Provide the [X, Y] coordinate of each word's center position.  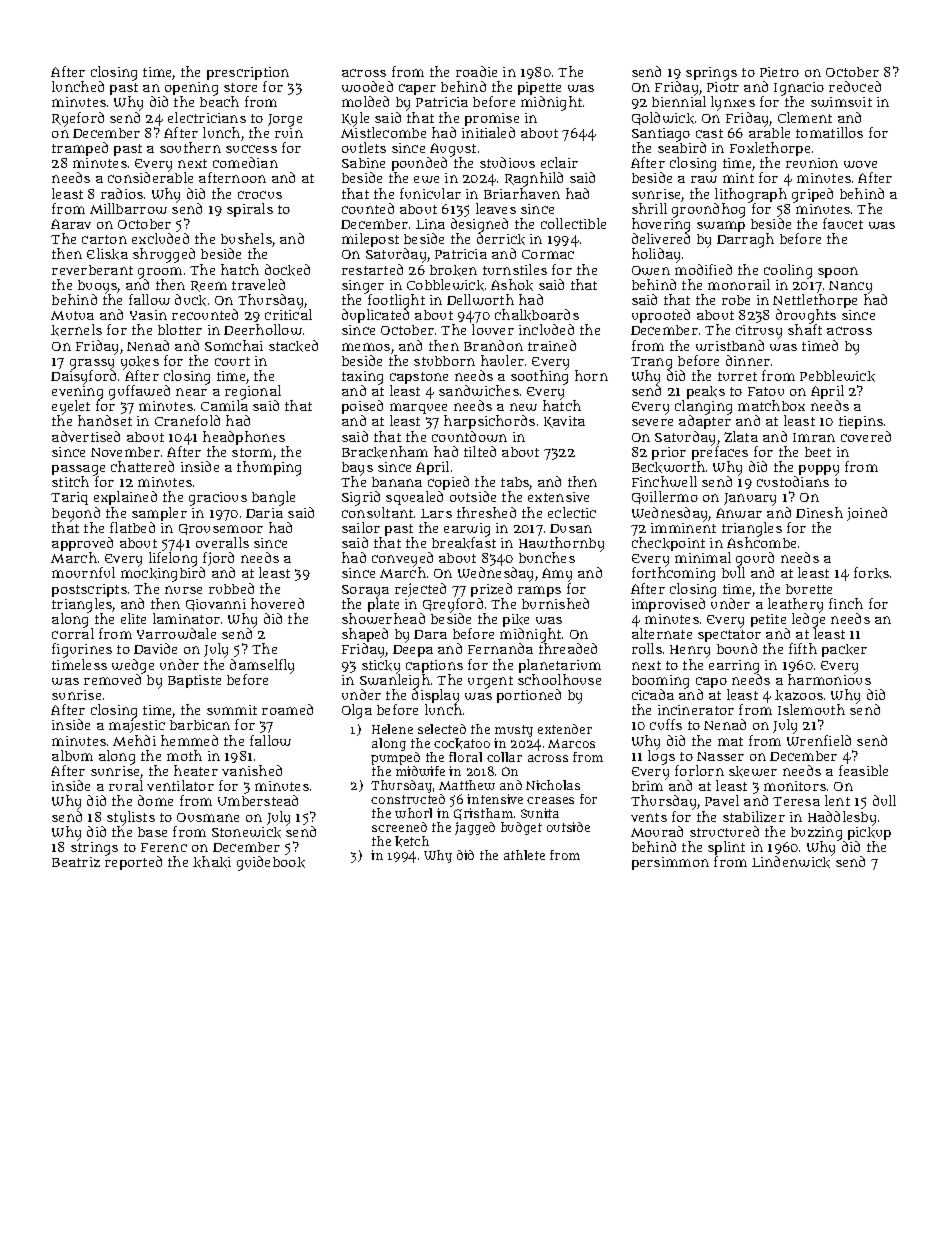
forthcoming [673, 575]
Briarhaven [522, 193]
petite [768, 620]
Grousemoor [221, 529]
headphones [244, 438]
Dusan [571, 528]
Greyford [453, 605]
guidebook [271, 863]
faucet [843, 223]
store [240, 87]
